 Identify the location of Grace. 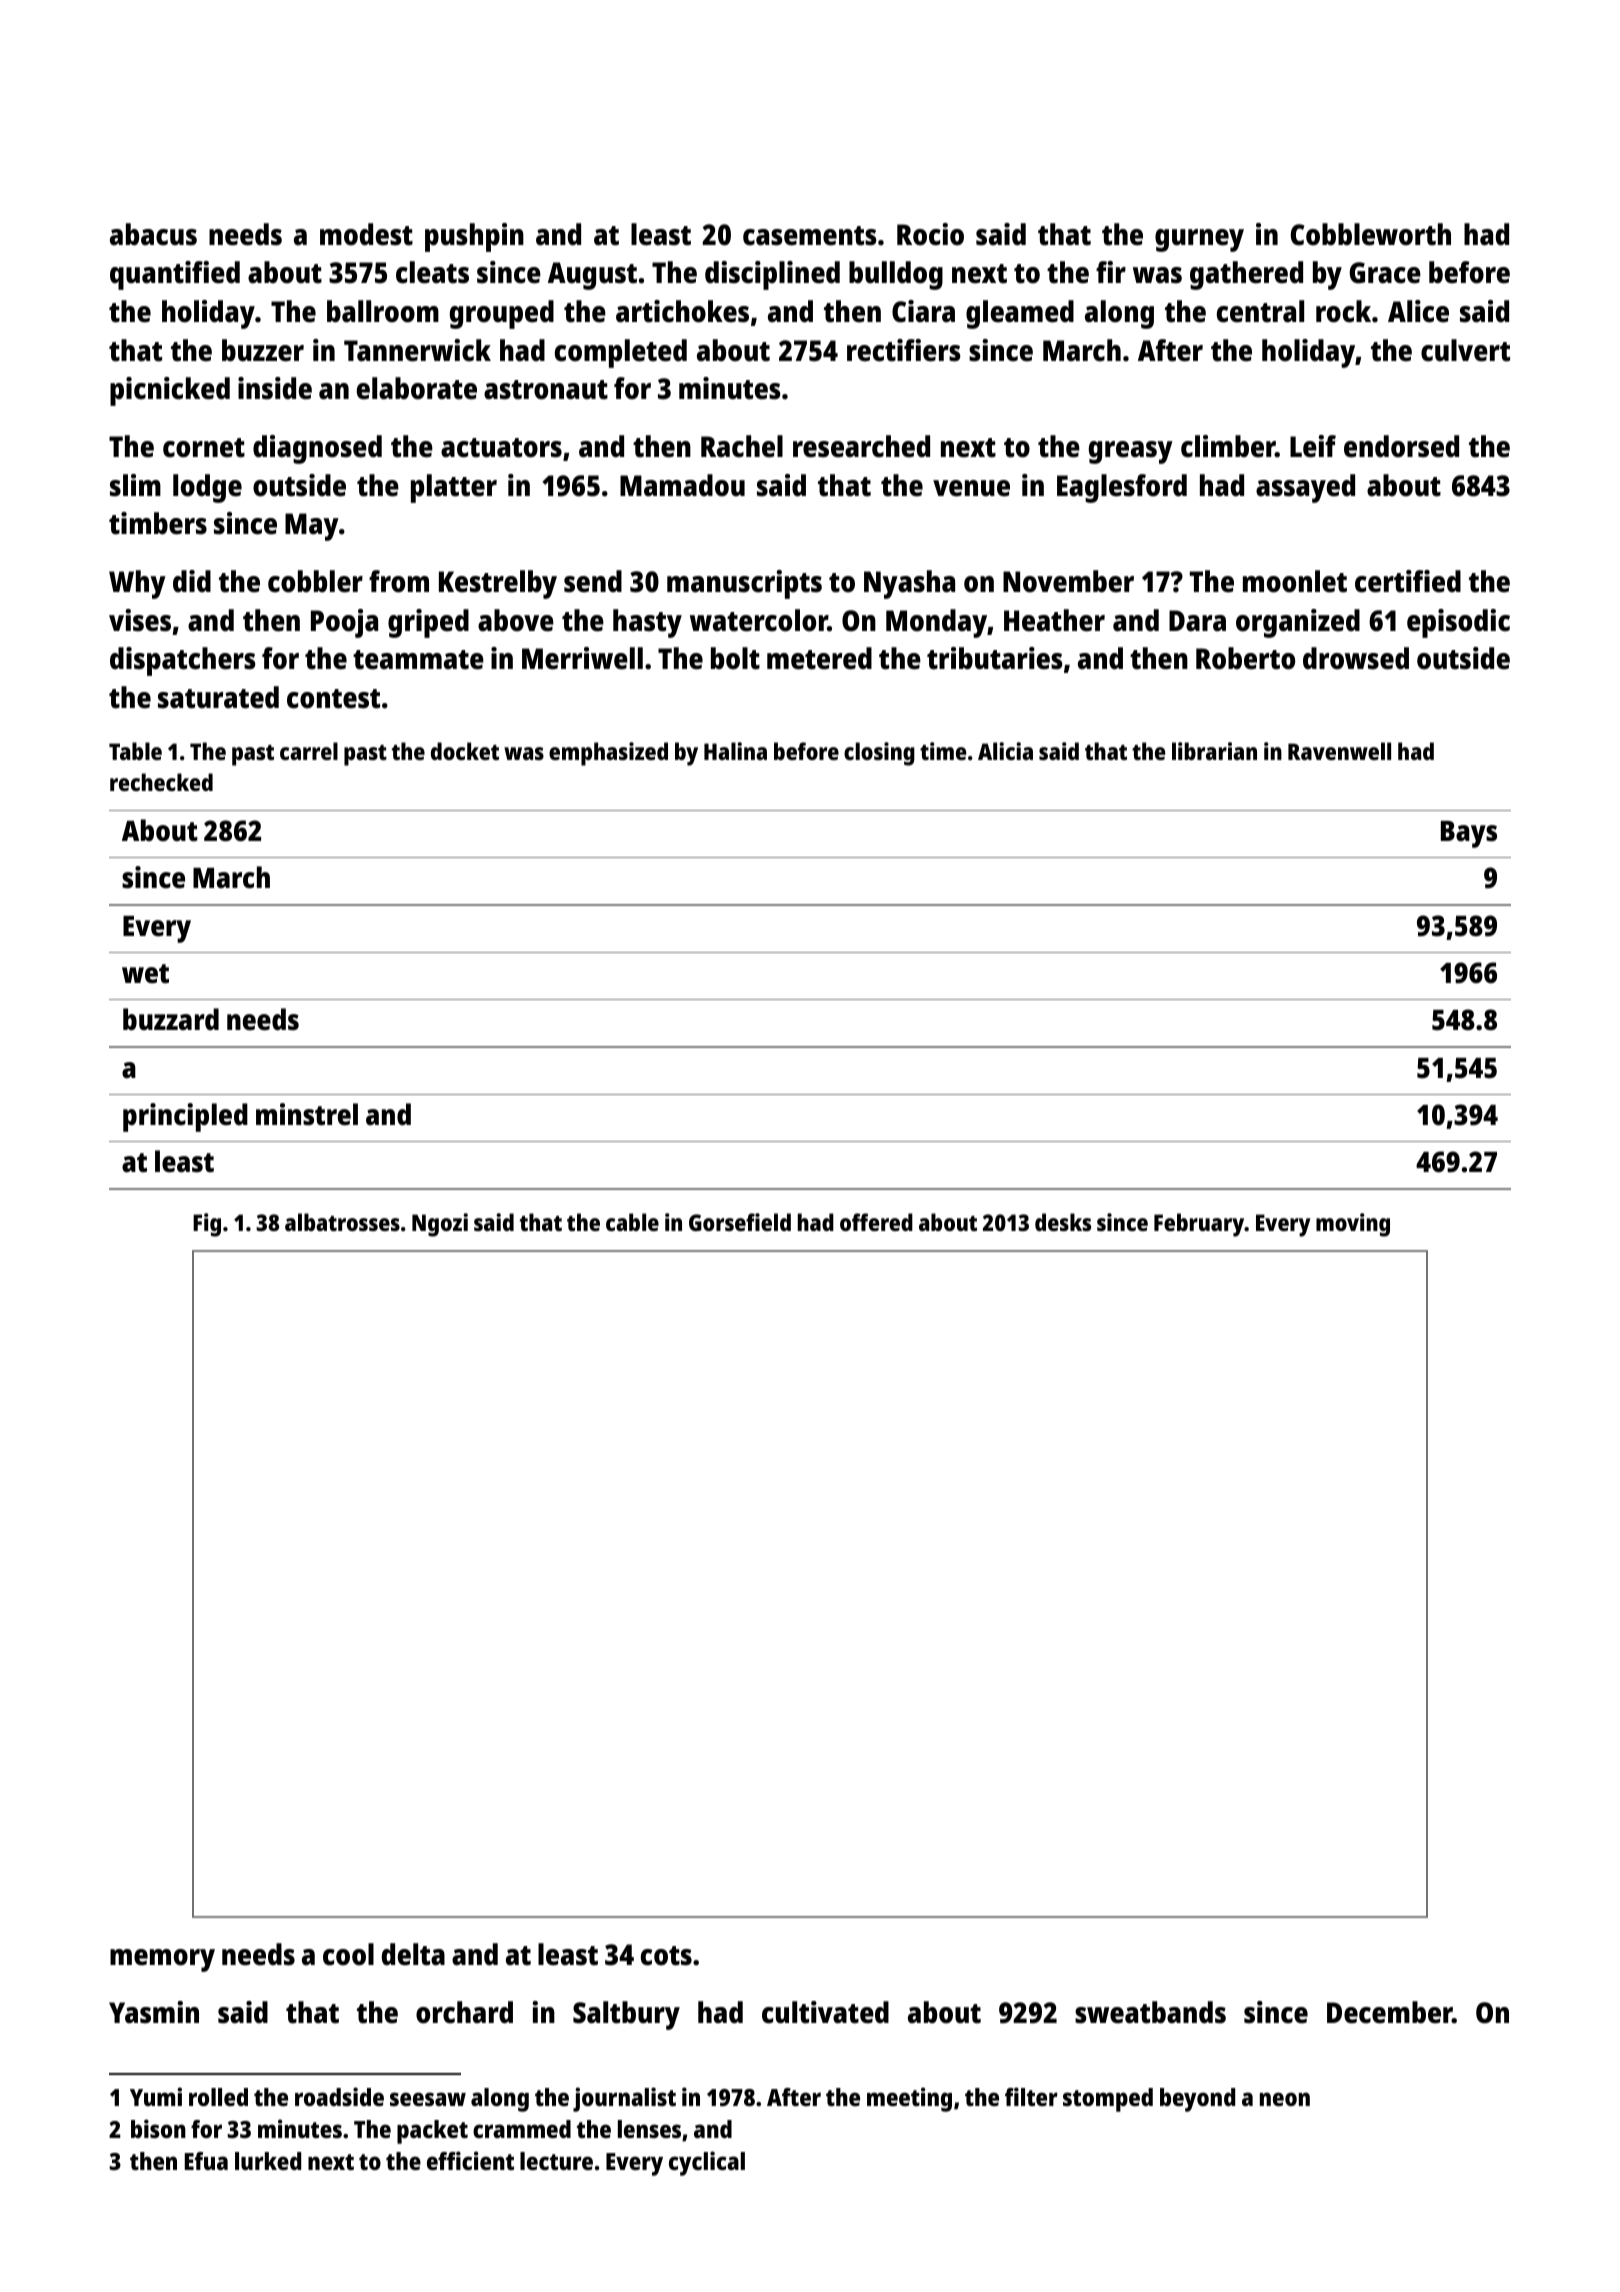
(1385, 273).
